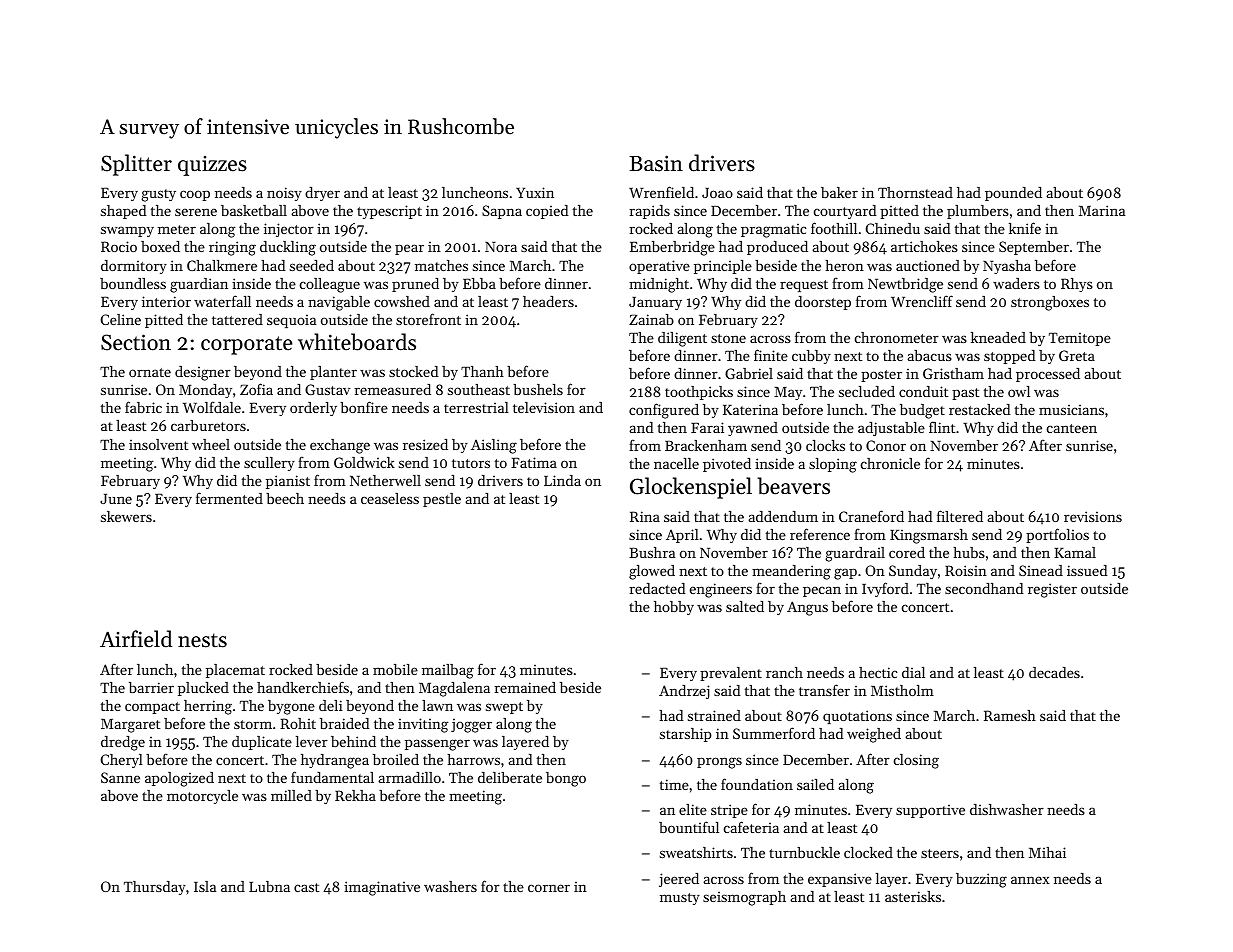 The width and height of the screenshot is (1233, 952). Describe the element at coordinates (289, 230) in the screenshot. I see `injector` at that location.
